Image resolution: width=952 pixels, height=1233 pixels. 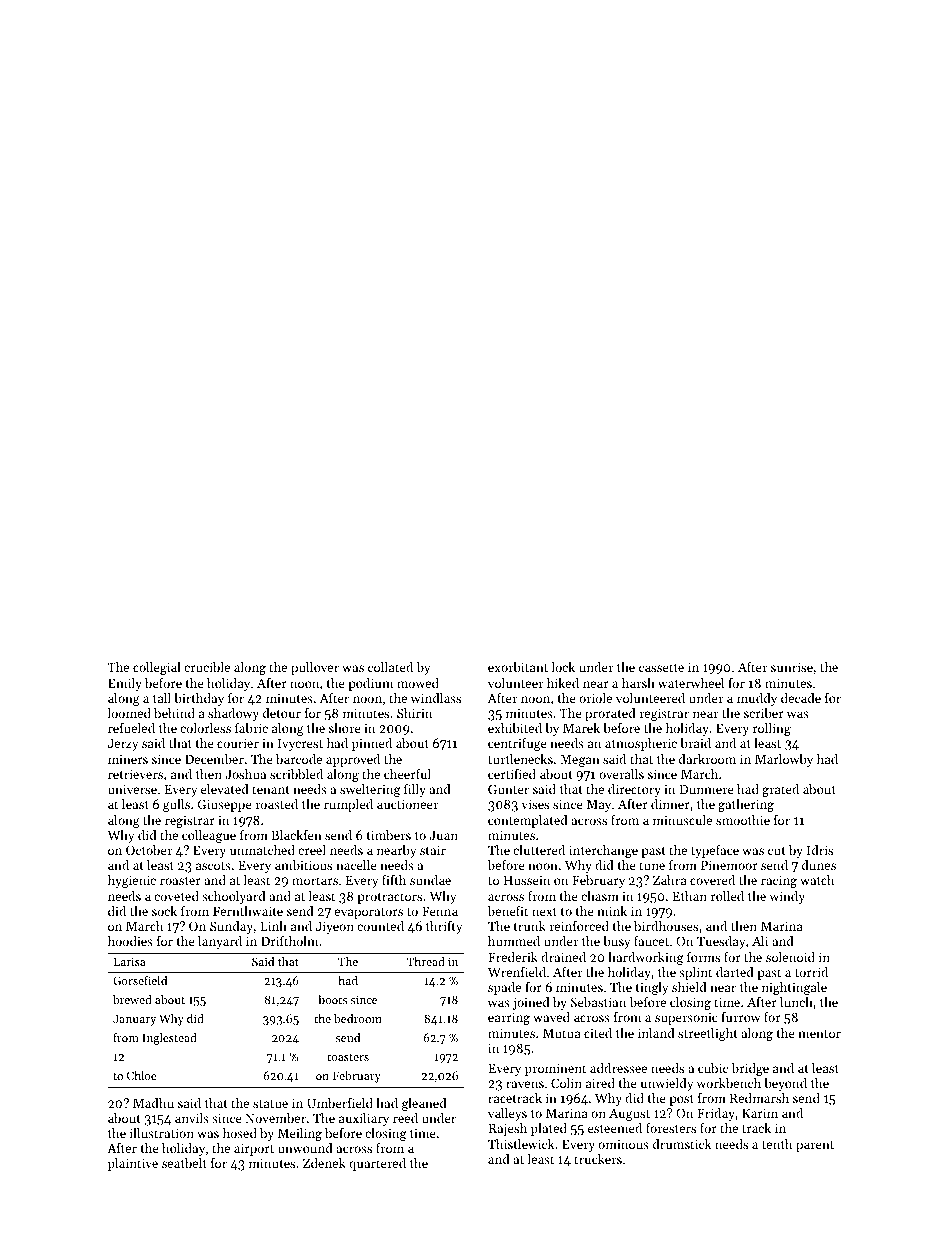 What do you see at coordinates (390, 667) in the screenshot?
I see `collated` at bounding box center [390, 667].
